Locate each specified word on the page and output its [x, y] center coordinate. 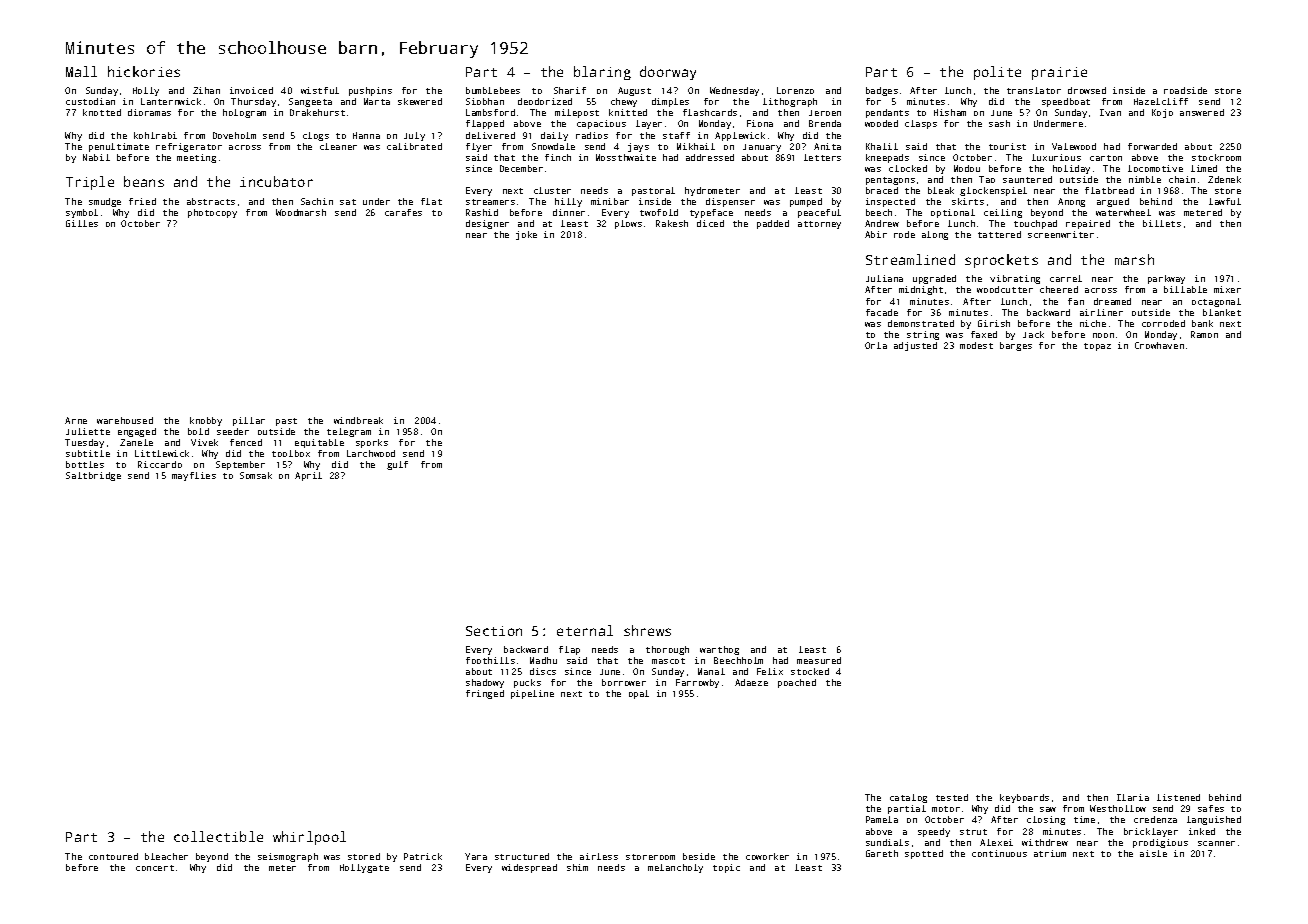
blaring [602, 73]
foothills [490, 660]
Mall [81, 71]
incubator [276, 181]
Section [494, 631]
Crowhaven [1159, 345]
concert [155, 868]
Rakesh [672, 223]
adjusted [915, 346]
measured [819, 660]
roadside [1185, 90]
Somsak [256, 475]
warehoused [125, 420]
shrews [647, 630]
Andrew [882, 223]
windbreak [358, 420]
